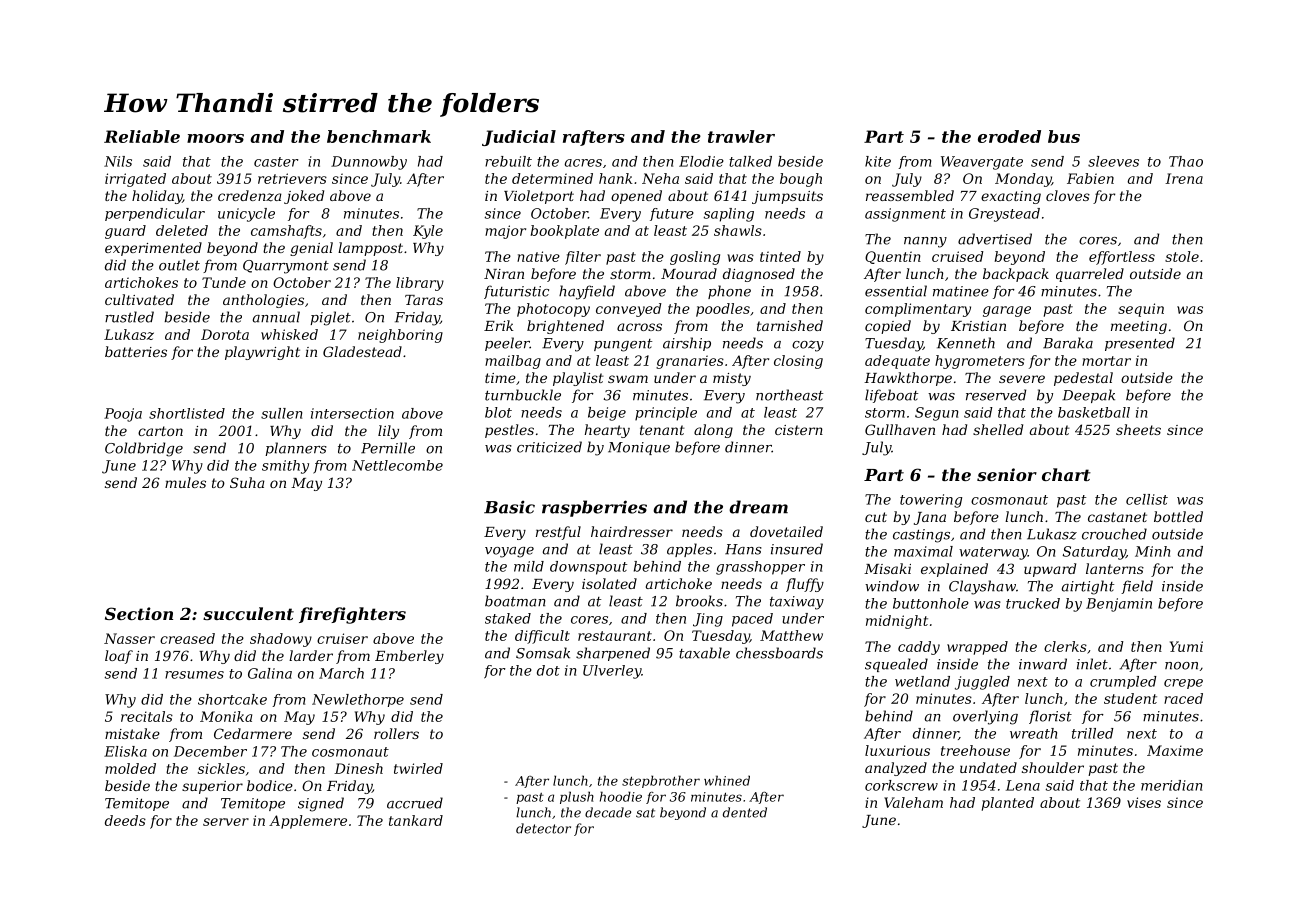 Image resolution: width=1308 pixels, height=924 pixels. What do you see at coordinates (1090, 275) in the screenshot?
I see `quarreled` at bounding box center [1090, 275].
